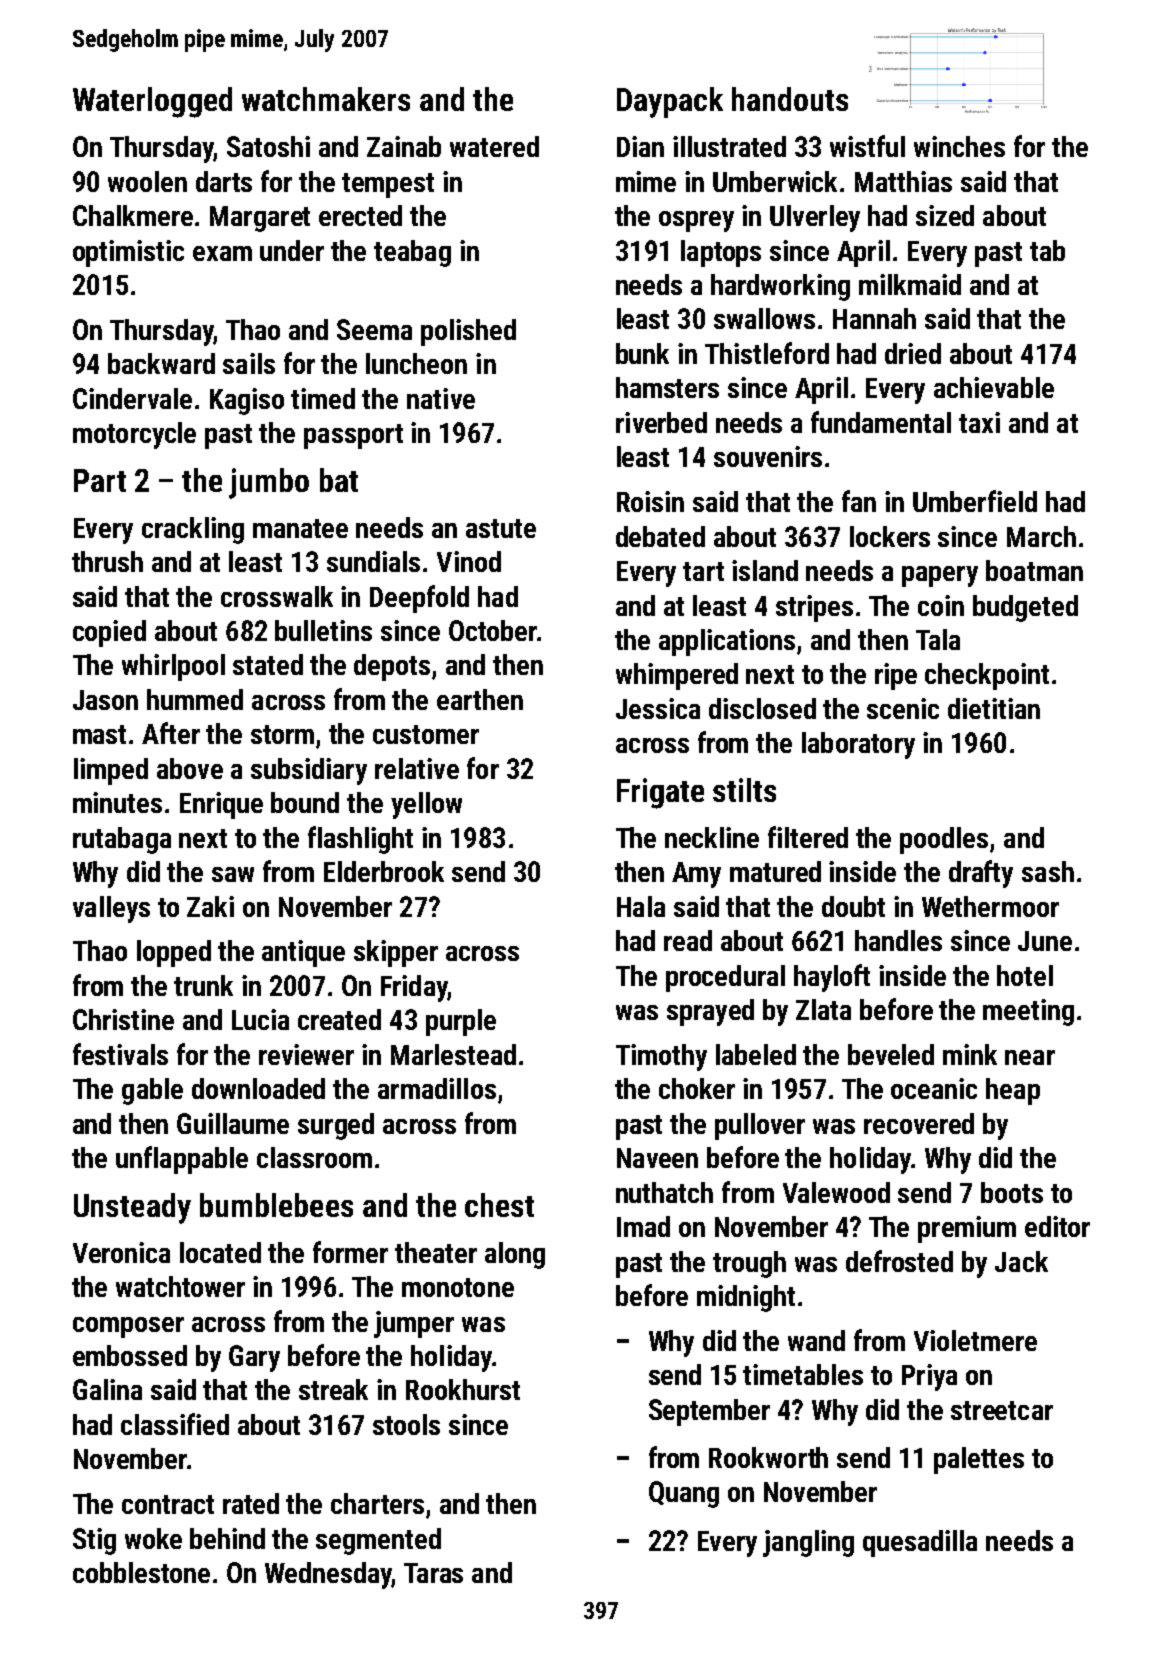  Describe the element at coordinates (494, 146) in the page. I see `watered` at that location.
